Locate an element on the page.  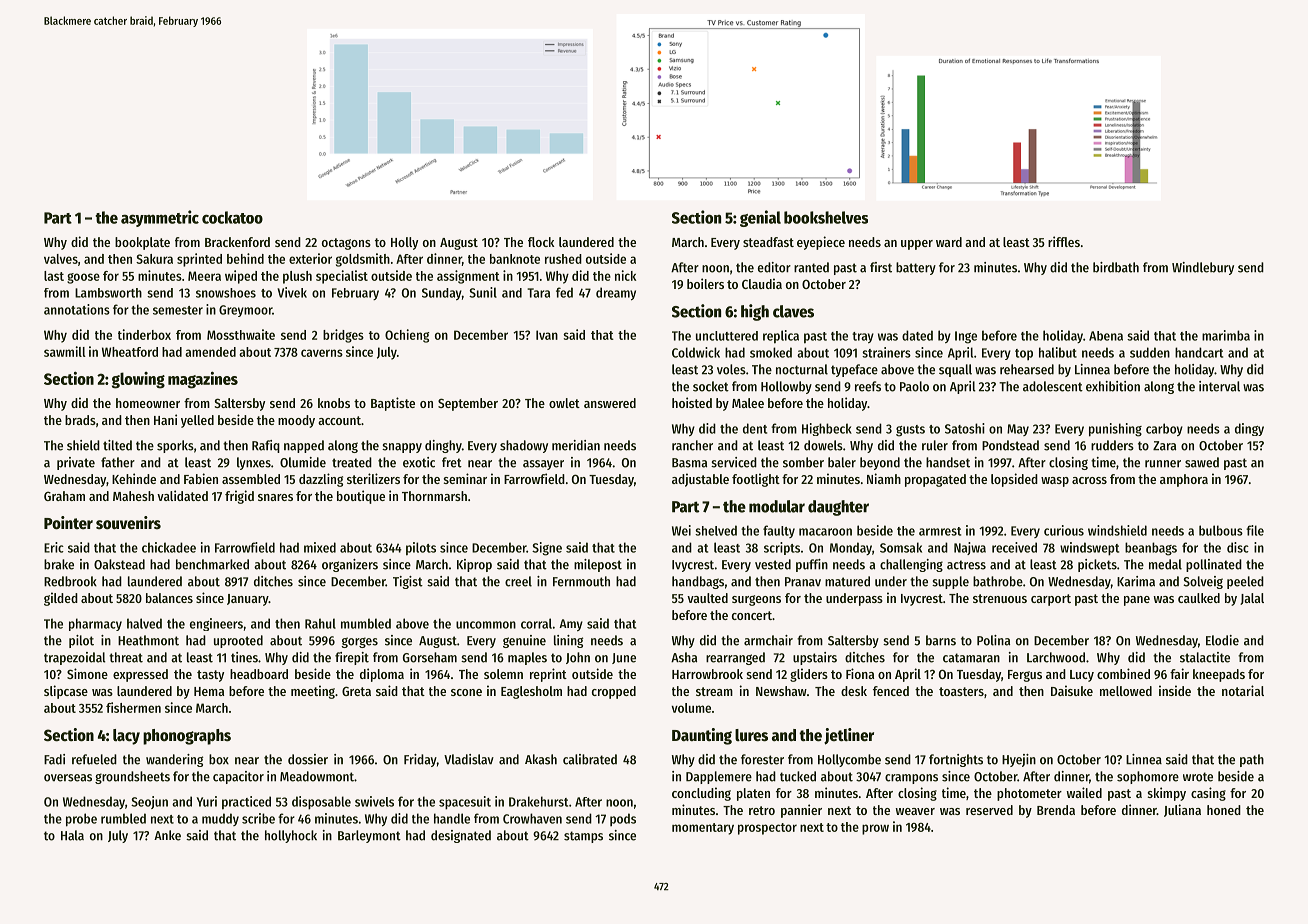
Barleymont is located at coordinates (369, 836).
